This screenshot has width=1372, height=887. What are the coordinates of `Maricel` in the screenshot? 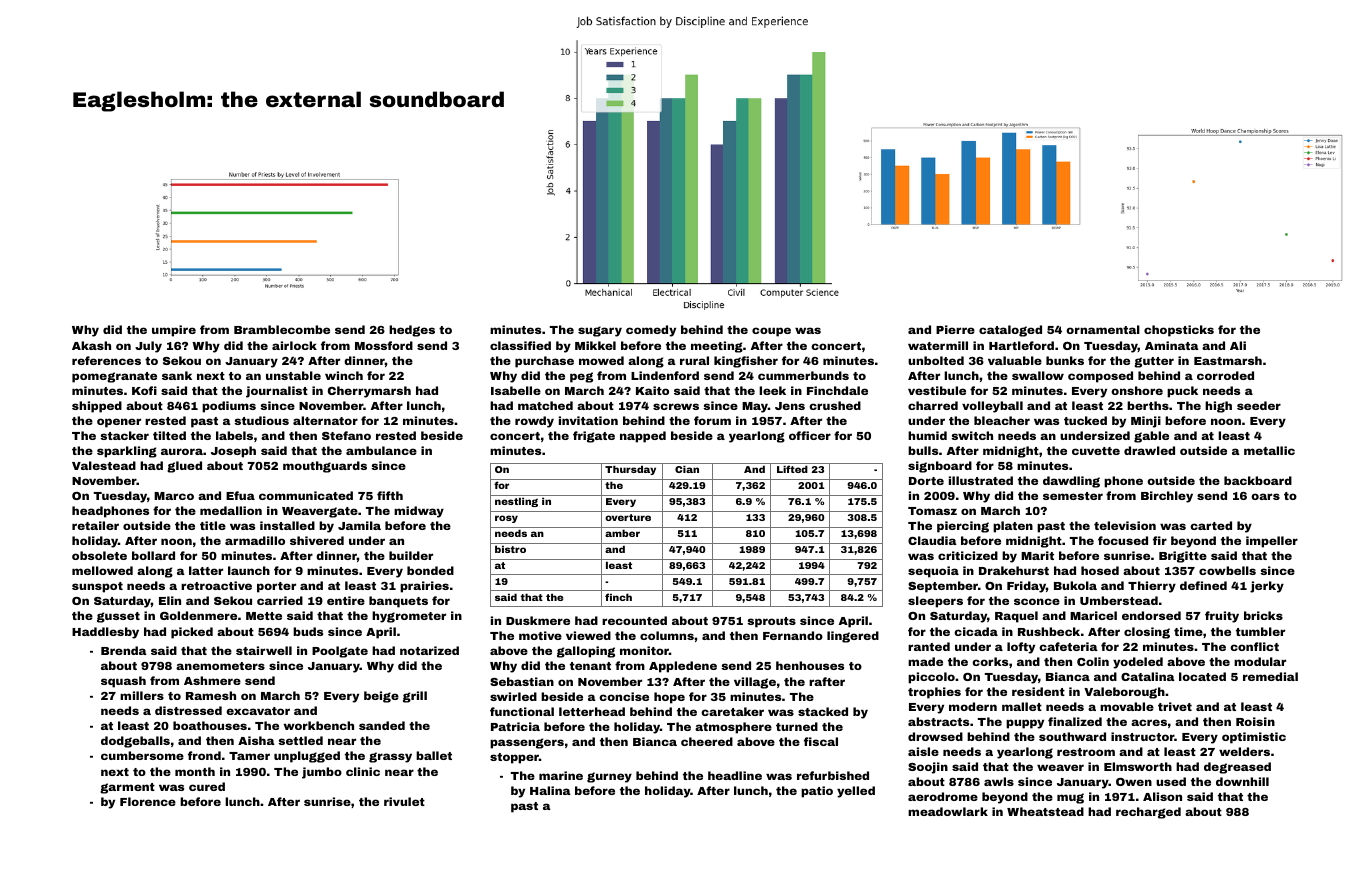 It's located at (1093, 615).
